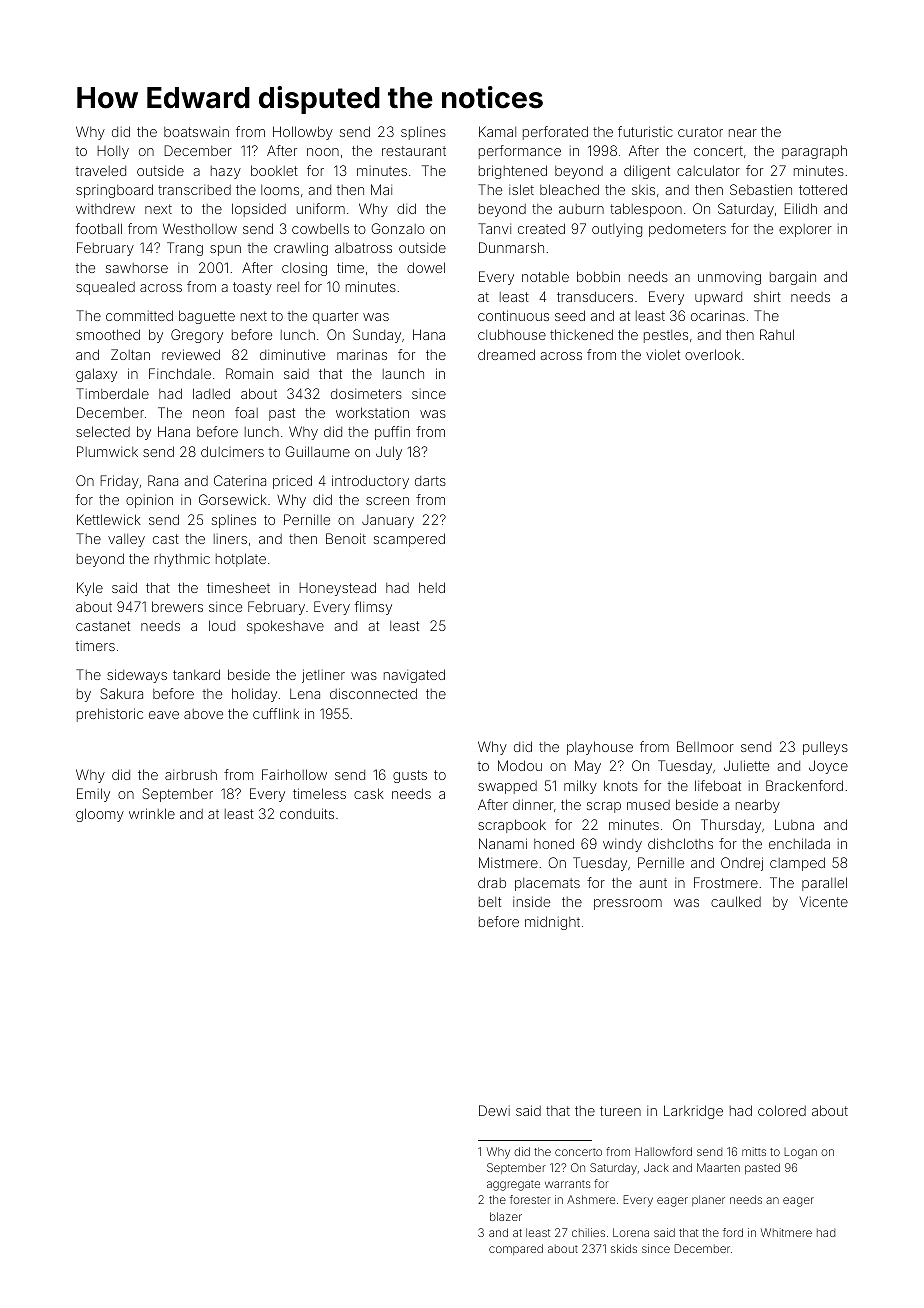 This screenshot has width=924, height=1308. What do you see at coordinates (782, 1110) in the screenshot?
I see `colored` at bounding box center [782, 1110].
